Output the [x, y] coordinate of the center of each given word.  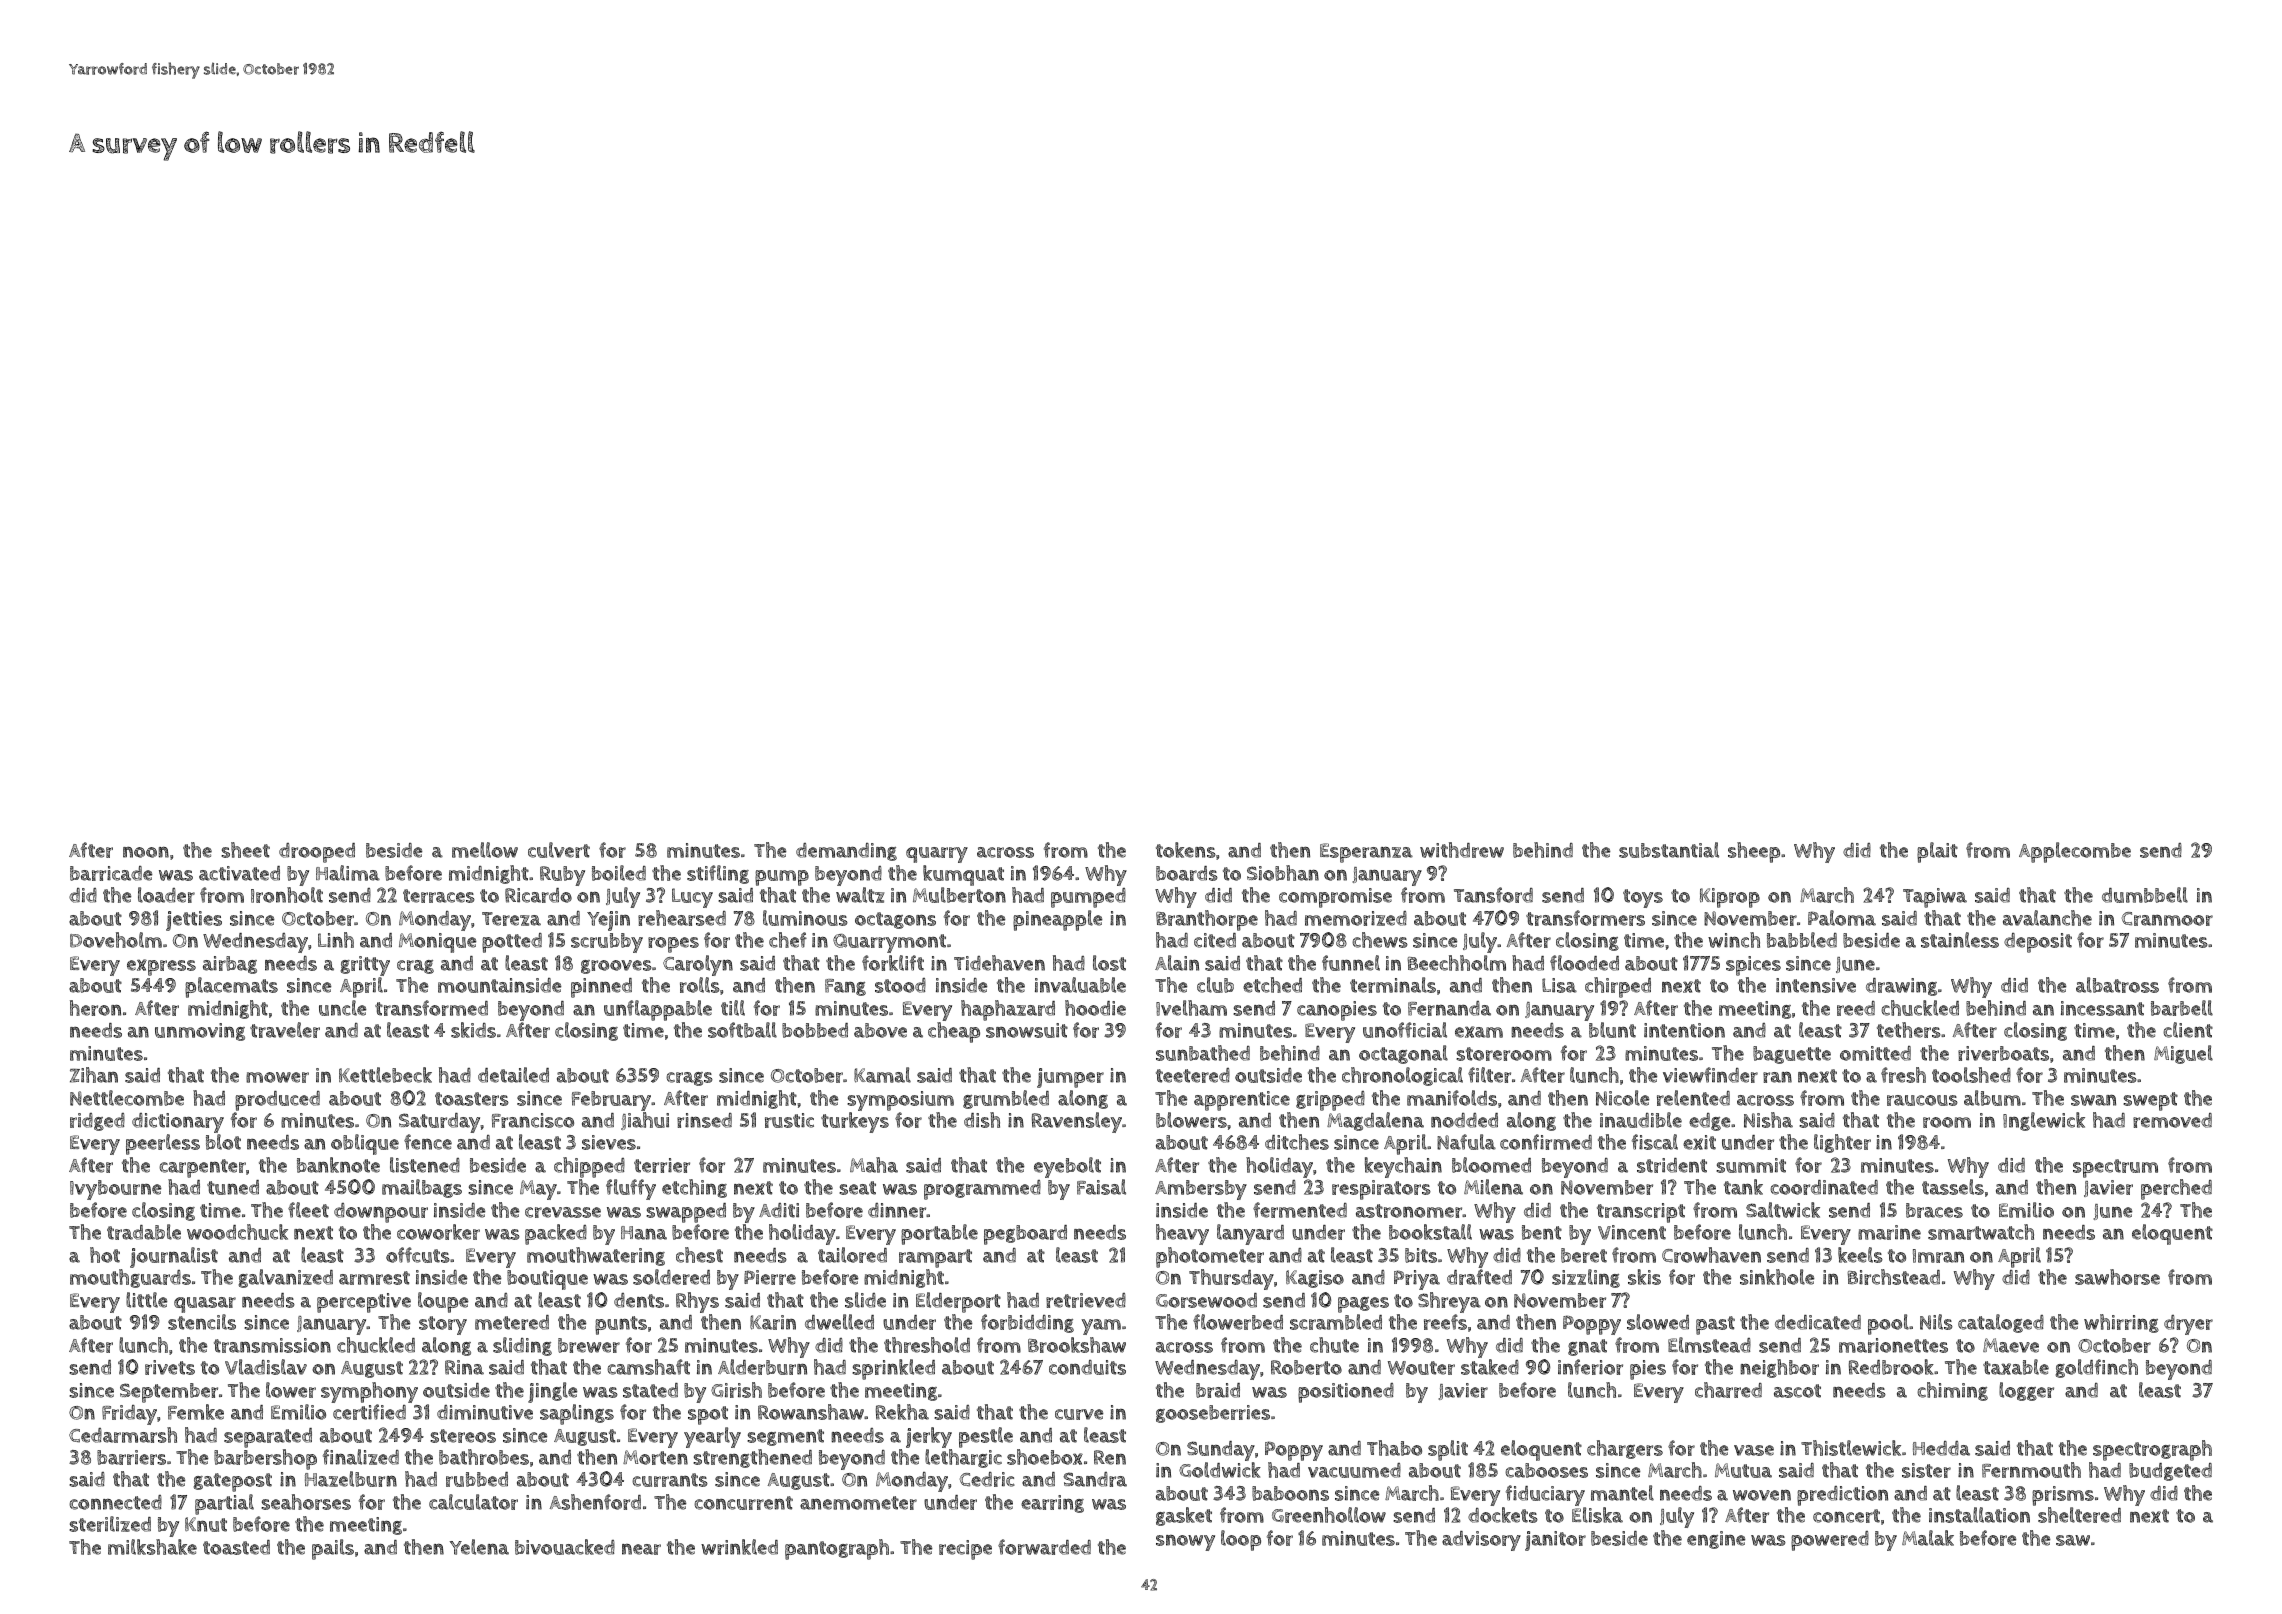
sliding [522, 1346]
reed [1856, 1008]
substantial [1669, 850]
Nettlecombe [127, 1098]
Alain [1177, 963]
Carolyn [698, 965]
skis [1644, 1277]
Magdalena [1375, 1121]
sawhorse [2117, 1277]
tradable [144, 1232]
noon [146, 852]
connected [115, 1502]
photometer [1210, 1257]
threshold [927, 1345]
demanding [846, 852]
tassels [1953, 1187]
